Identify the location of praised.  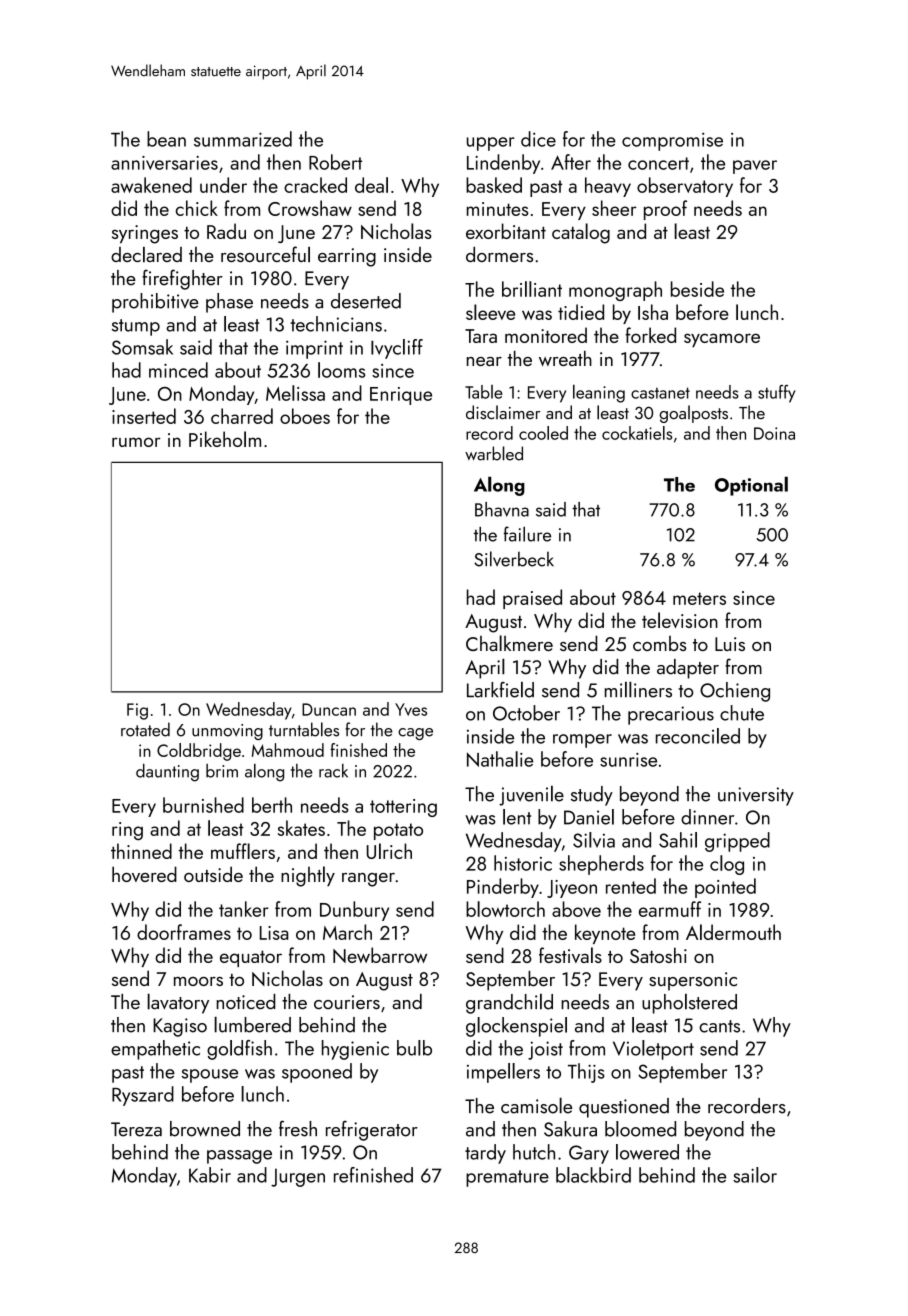
(532, 599).
